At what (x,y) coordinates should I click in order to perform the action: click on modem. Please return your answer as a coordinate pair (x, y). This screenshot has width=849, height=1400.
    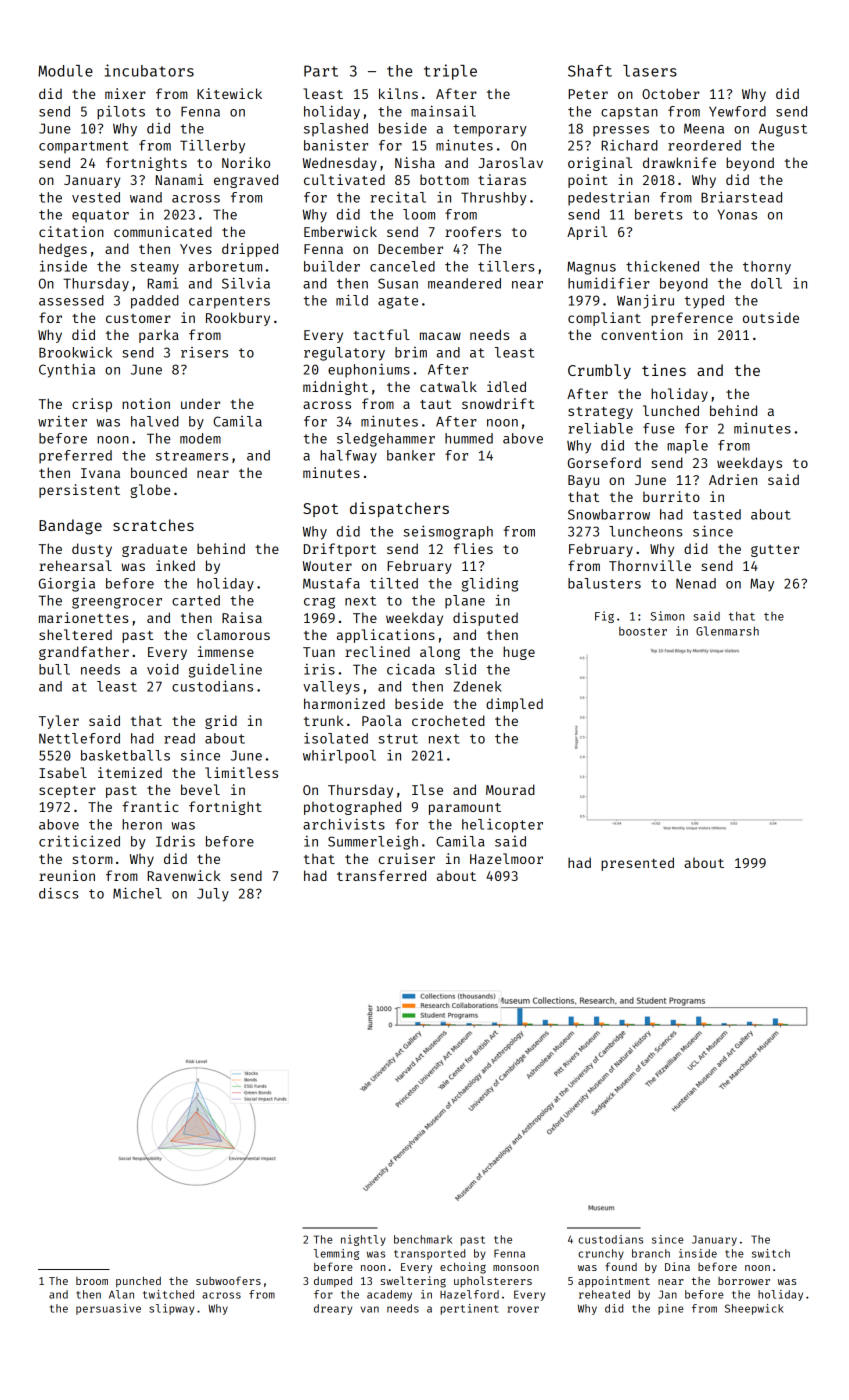
    Looking at the image, I should click on (200, 438).
